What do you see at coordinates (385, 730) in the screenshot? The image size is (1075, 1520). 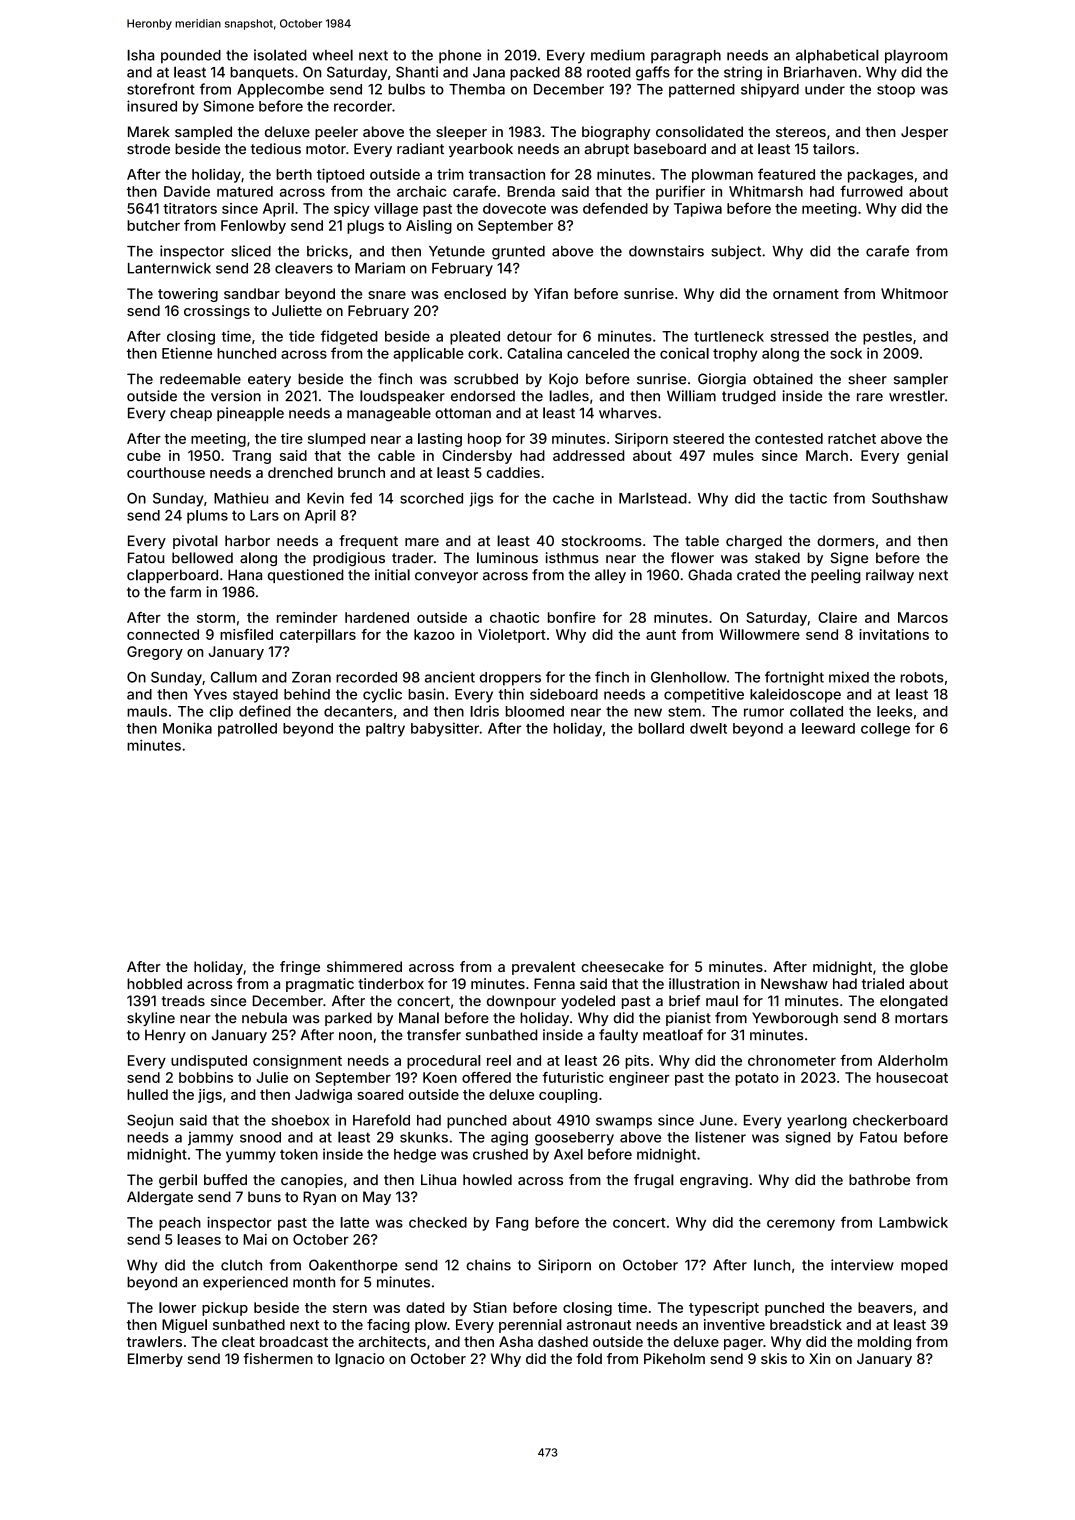 I see `paltry` at bounding box center [385, 730].
